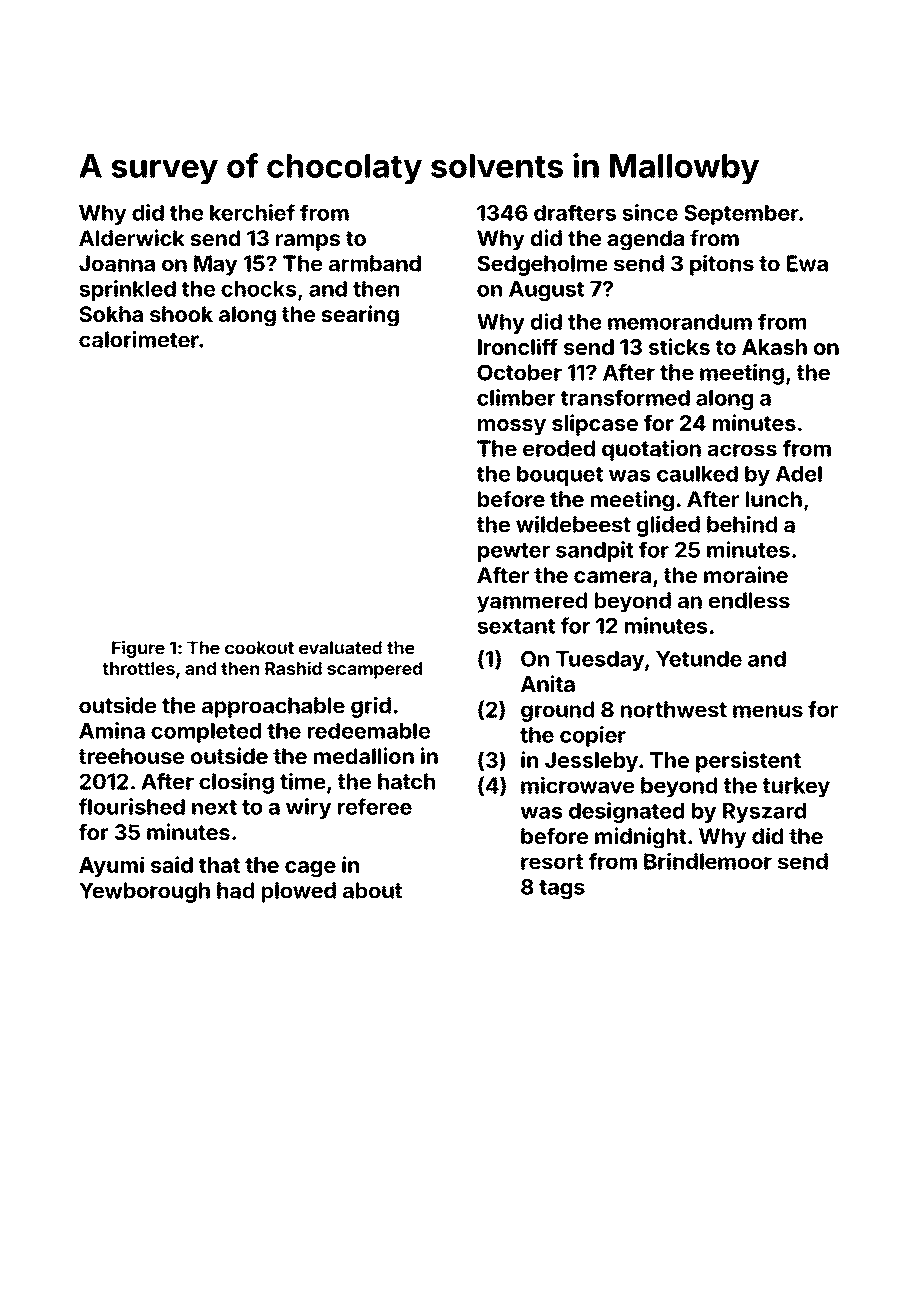  I want to click on Yetunde, so click(699, 659).
